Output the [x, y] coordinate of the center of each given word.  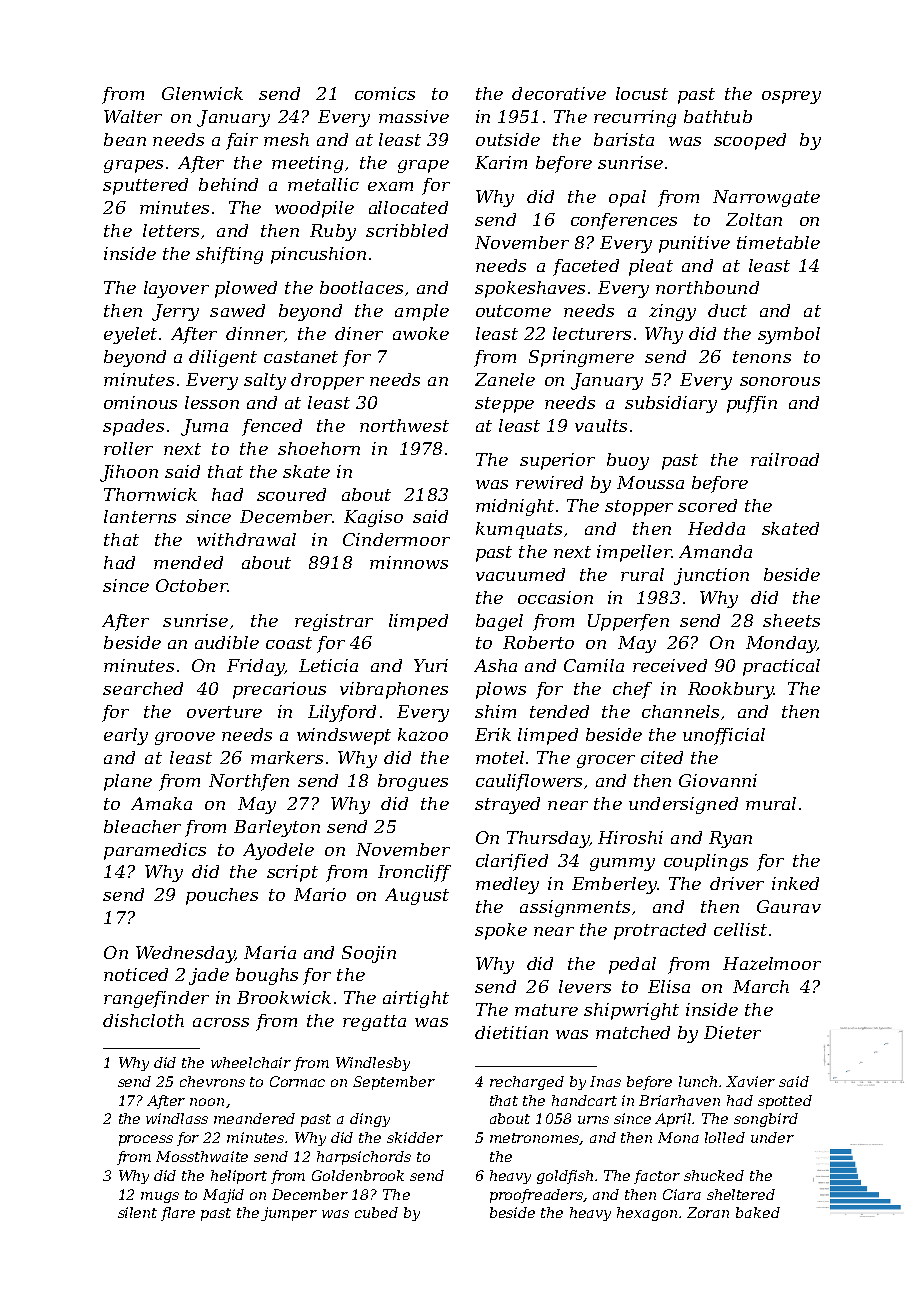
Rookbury [730, 690]
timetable [778, 242]
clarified [512, 862]
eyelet [130, 335]
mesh [286, 139]
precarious [279, 690]
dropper [327, 381]
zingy [672, 312]
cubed [376, 1212]
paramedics [155, 851]
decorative [559, 93]
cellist [740, 929]
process [146, 1140]
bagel [499, 622]
